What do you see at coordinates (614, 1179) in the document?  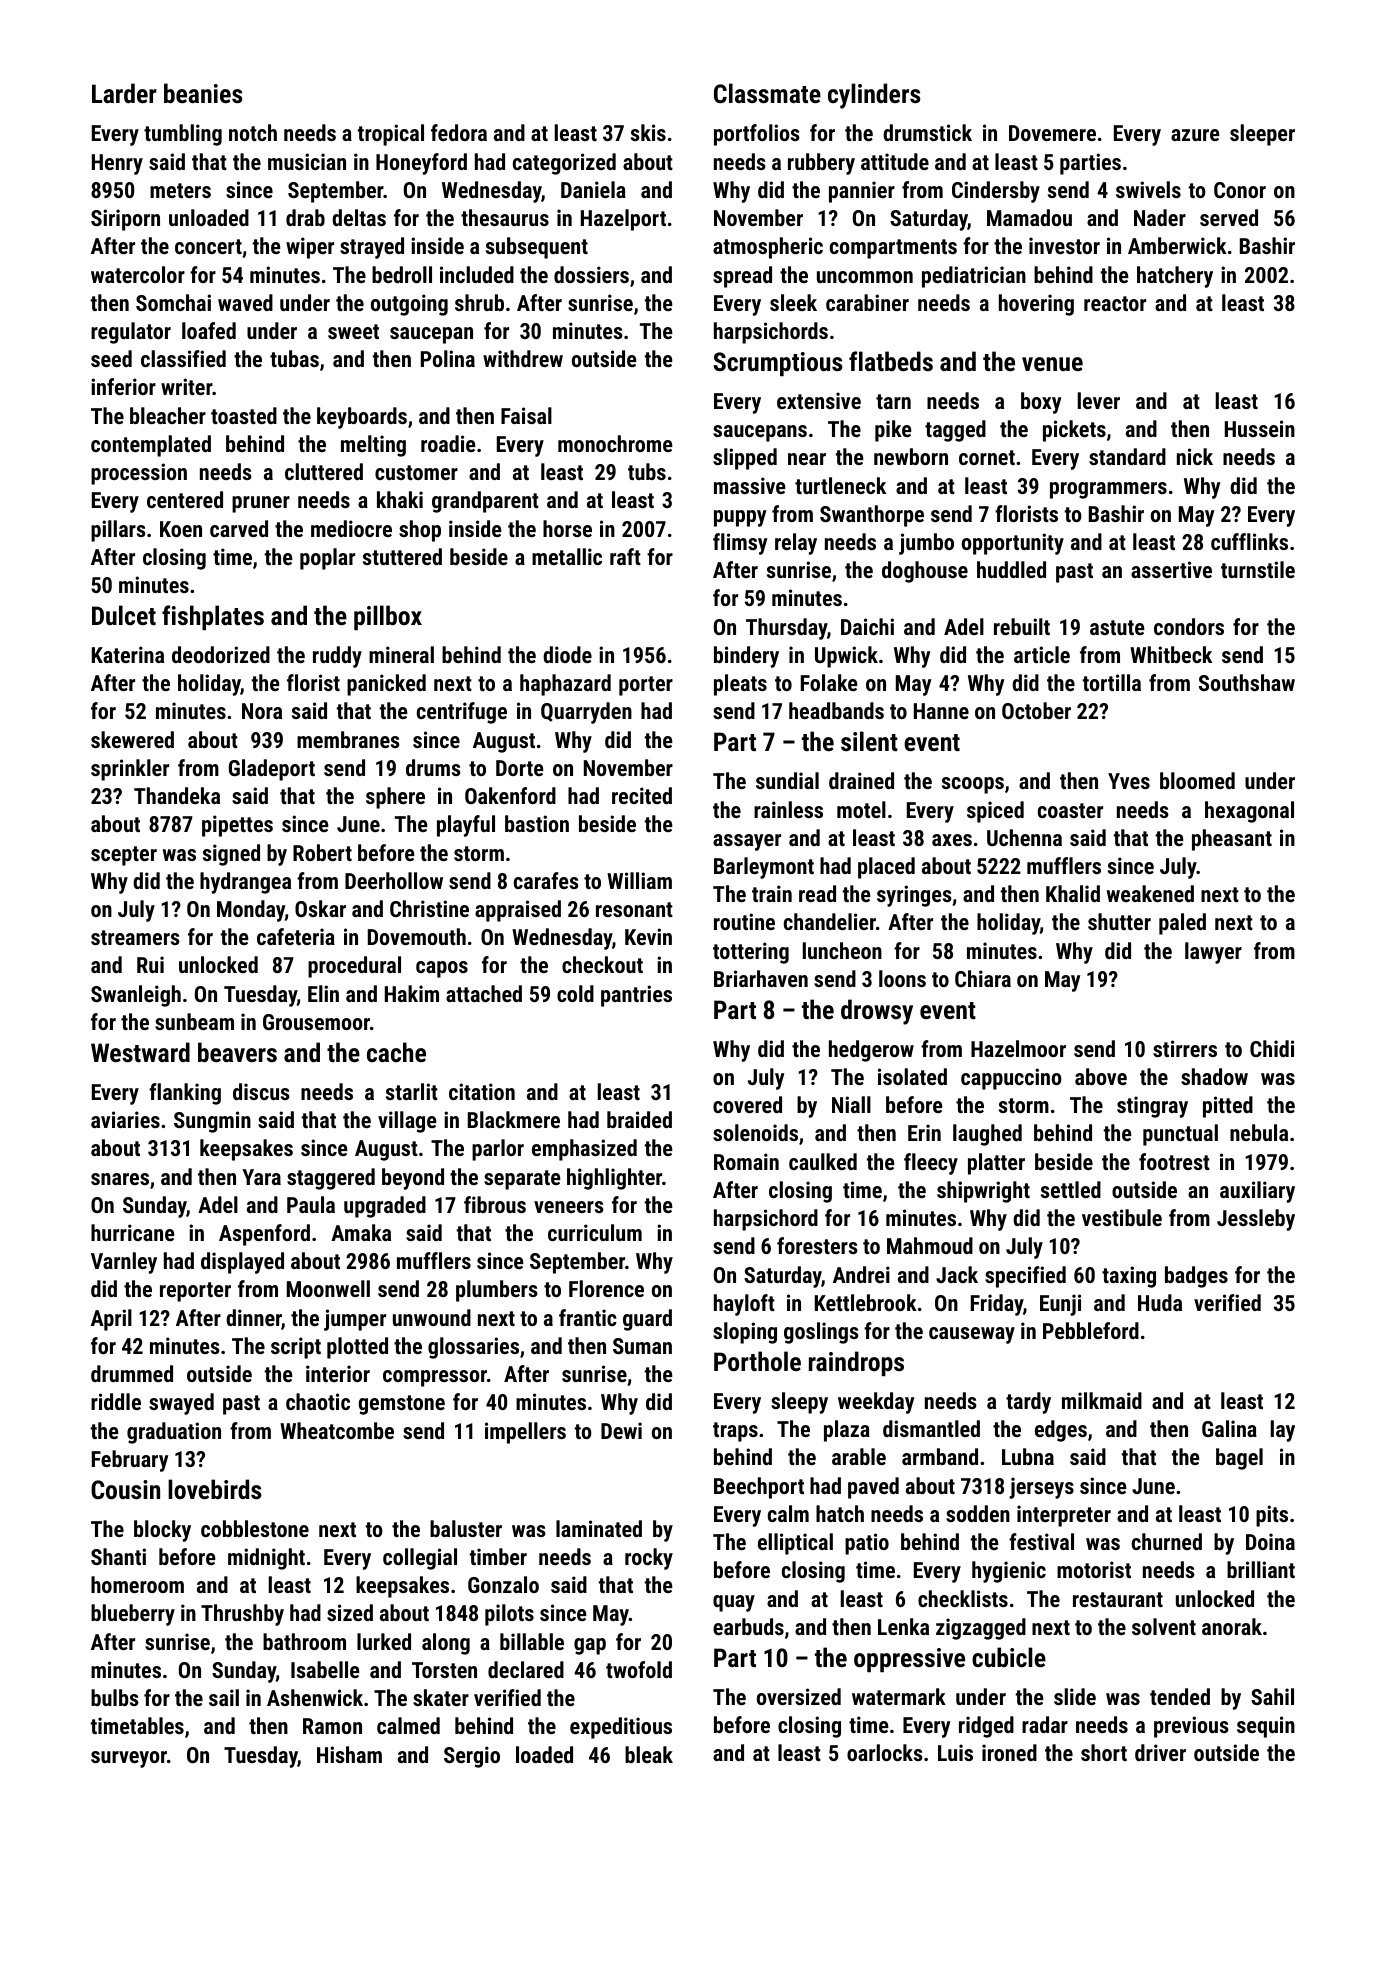 I see `highlighter` at bounding box center [614, 1179].
